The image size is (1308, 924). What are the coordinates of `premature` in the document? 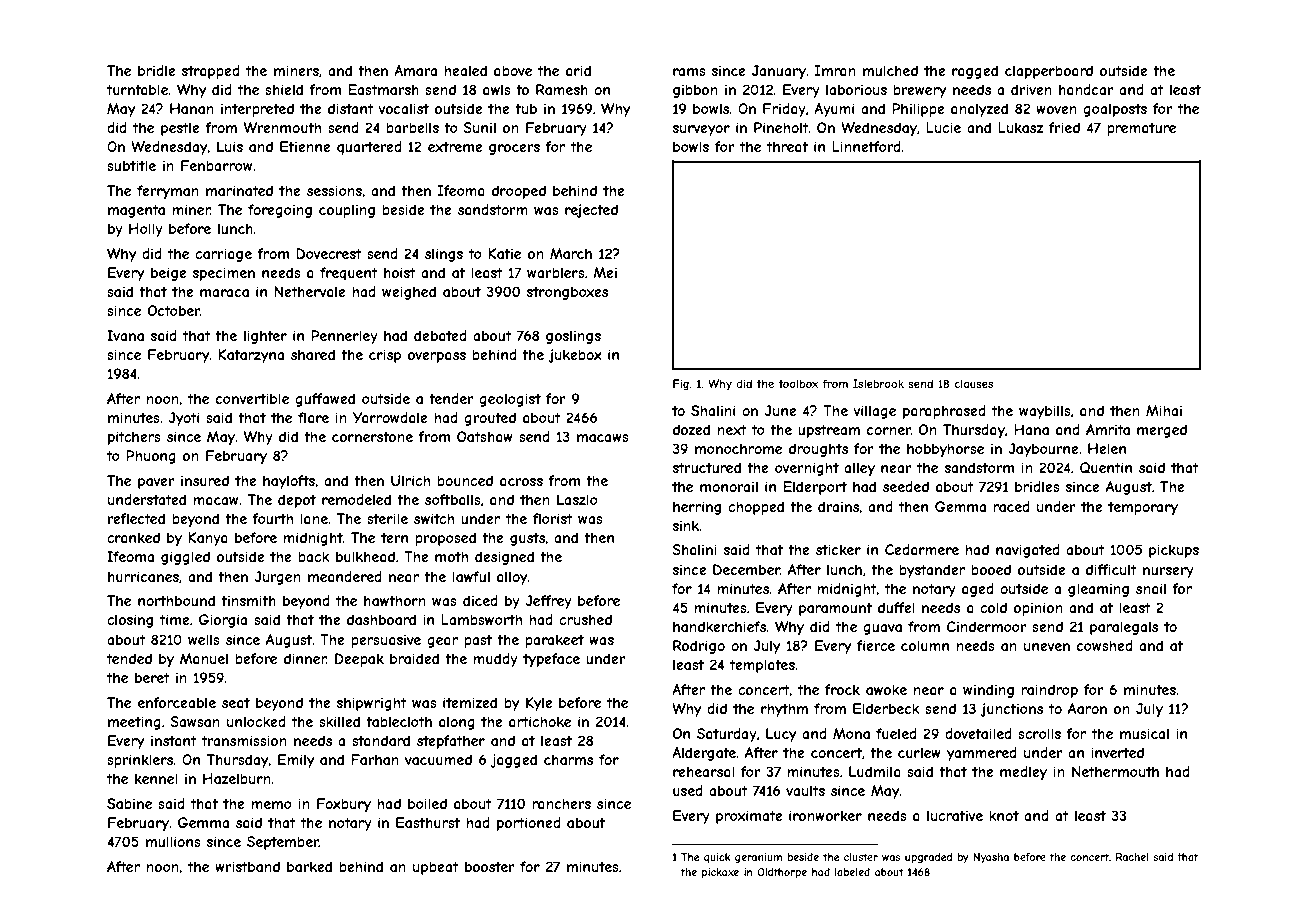 It's located at (1141, 129).
